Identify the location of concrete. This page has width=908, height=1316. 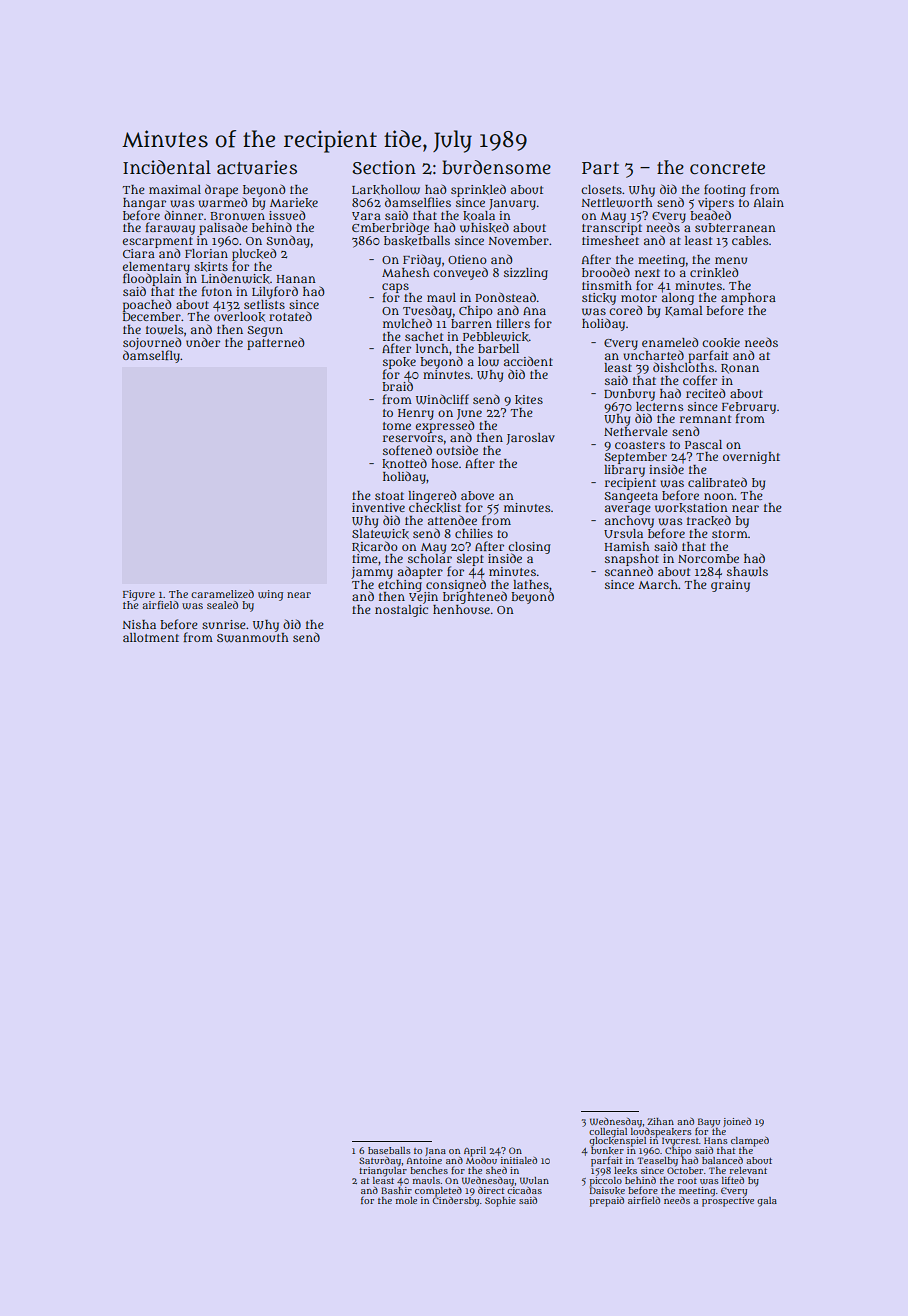
(727, 168).
